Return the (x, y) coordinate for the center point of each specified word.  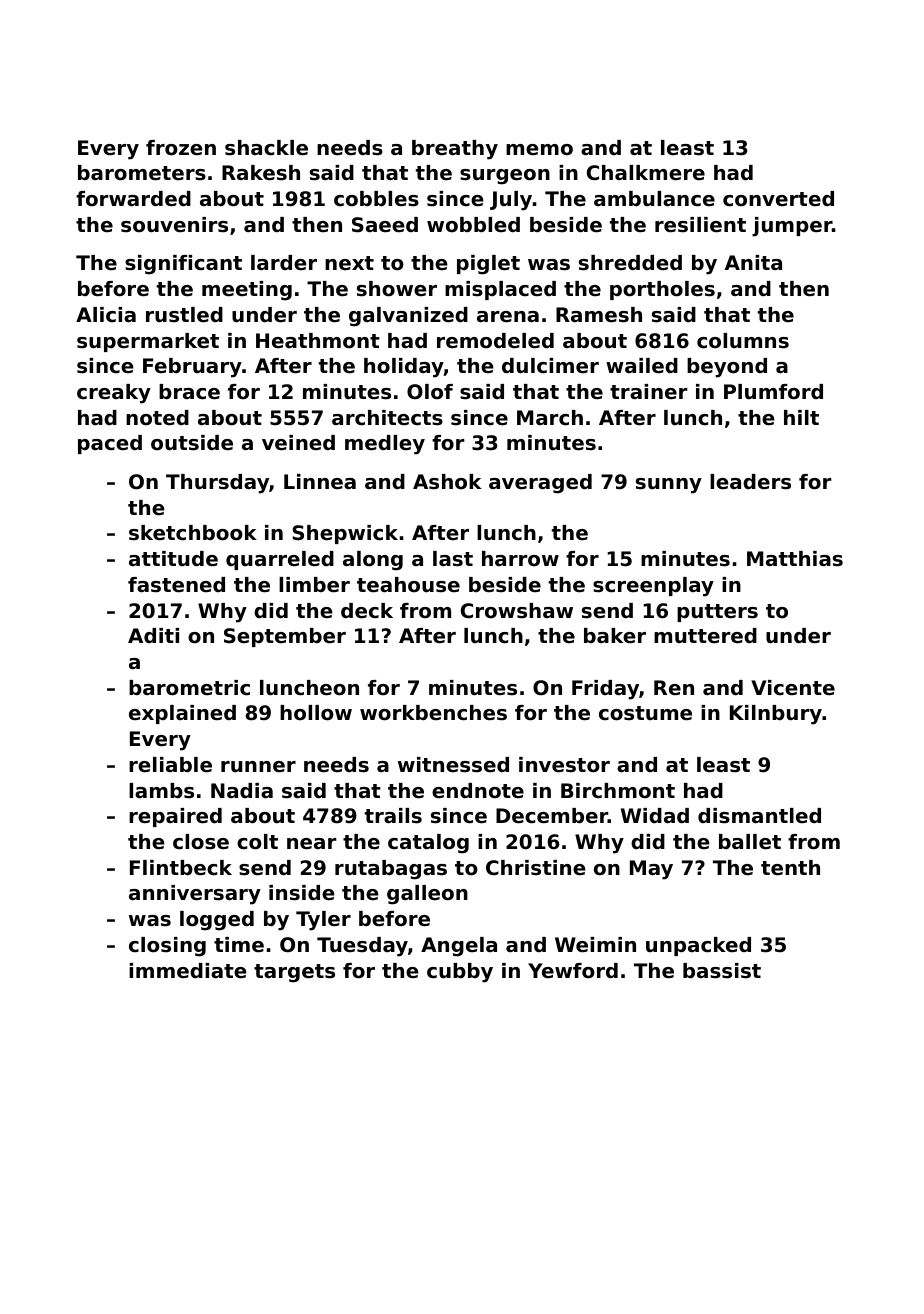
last (453, 559)
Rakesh (261, 173)
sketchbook (193, 533)
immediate (188, 971)
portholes (662, 290)
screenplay (653, 587)
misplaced (500, 290)
